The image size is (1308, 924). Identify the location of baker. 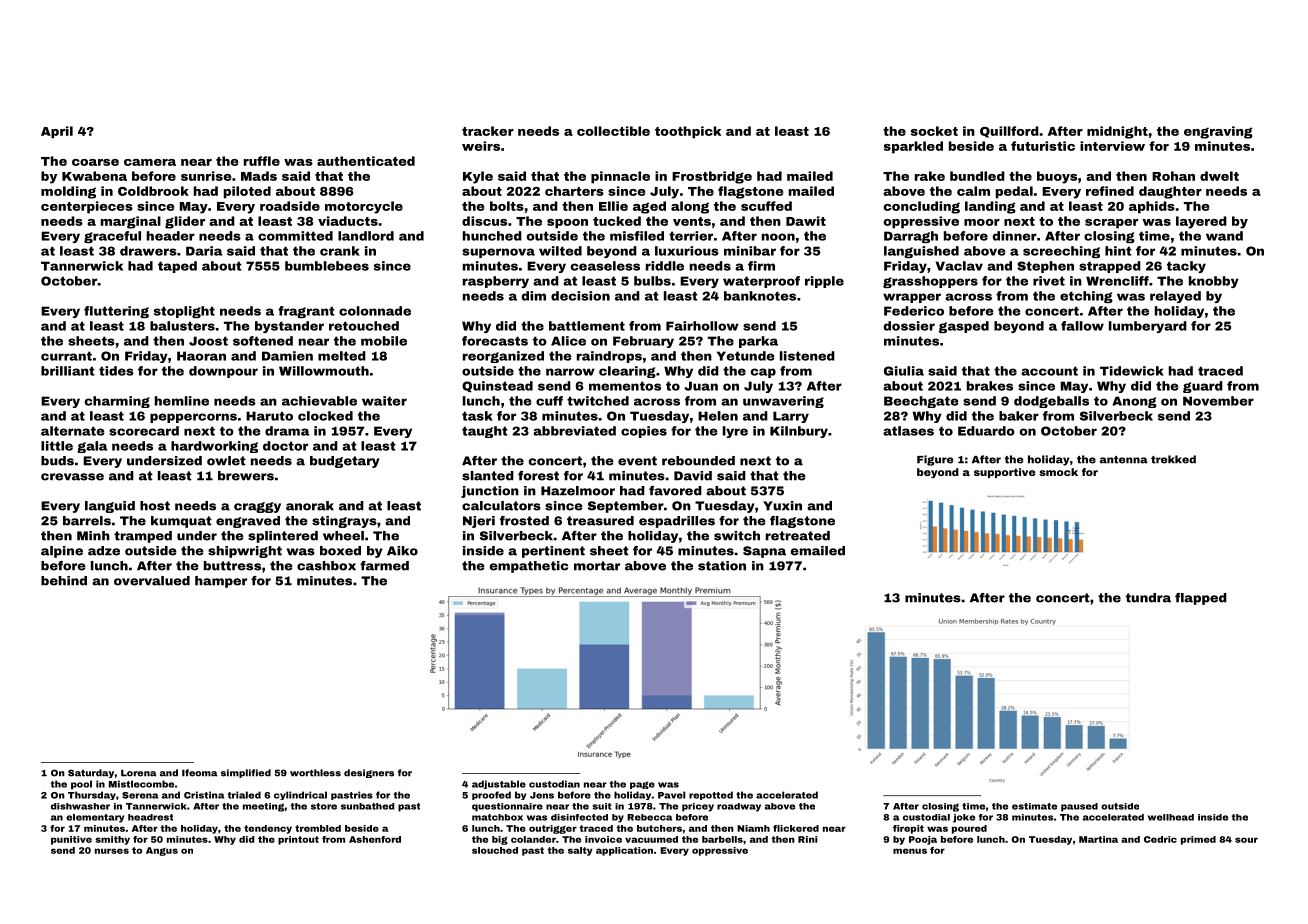
(1019, 416).
